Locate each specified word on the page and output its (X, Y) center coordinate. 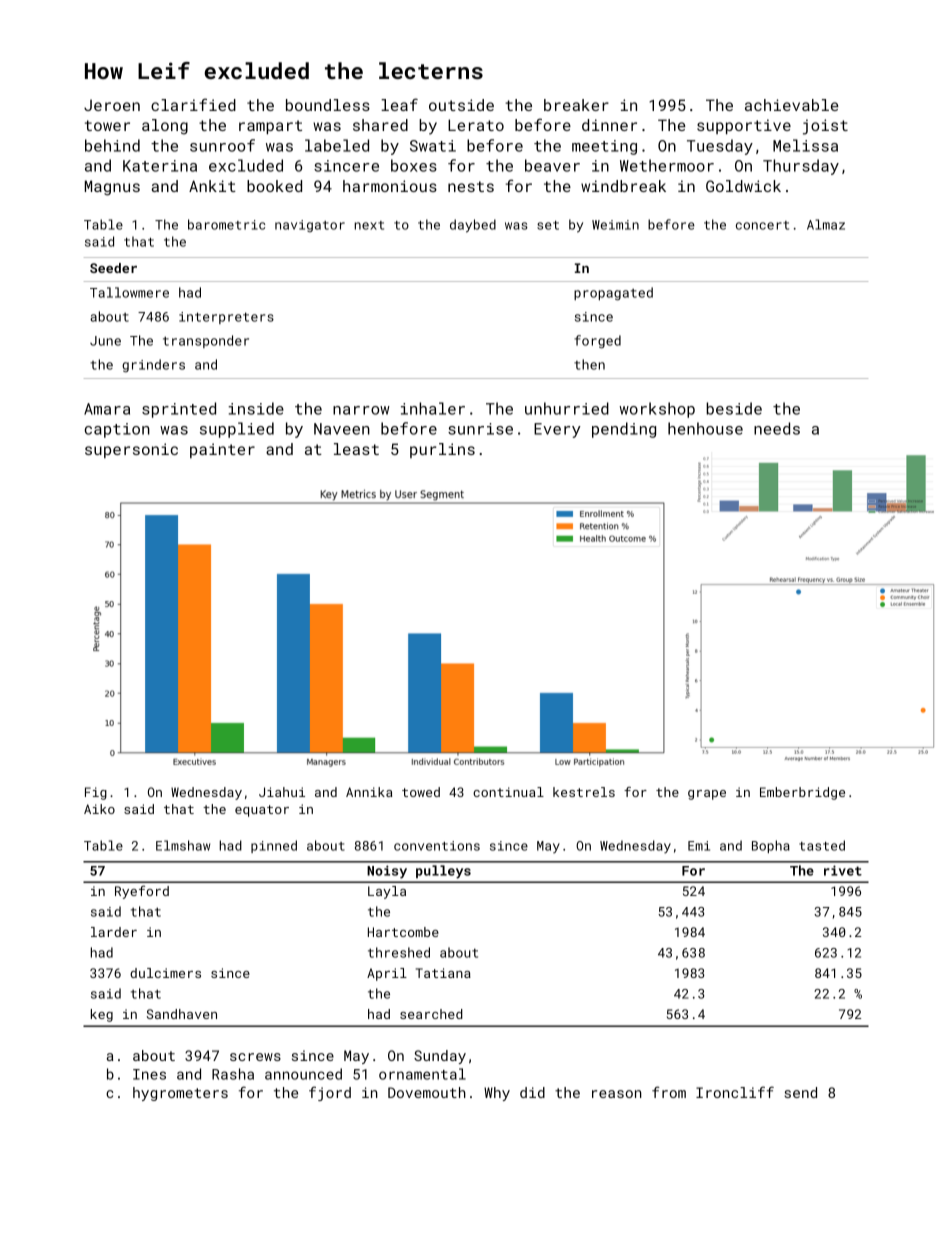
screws (255, 1057)
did (532, 1092)
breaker (576, 105)
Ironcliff (735, 1092)
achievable (791, 105)
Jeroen (112, 105)
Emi (699, 846)
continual (508, 792)
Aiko (99, 809)
